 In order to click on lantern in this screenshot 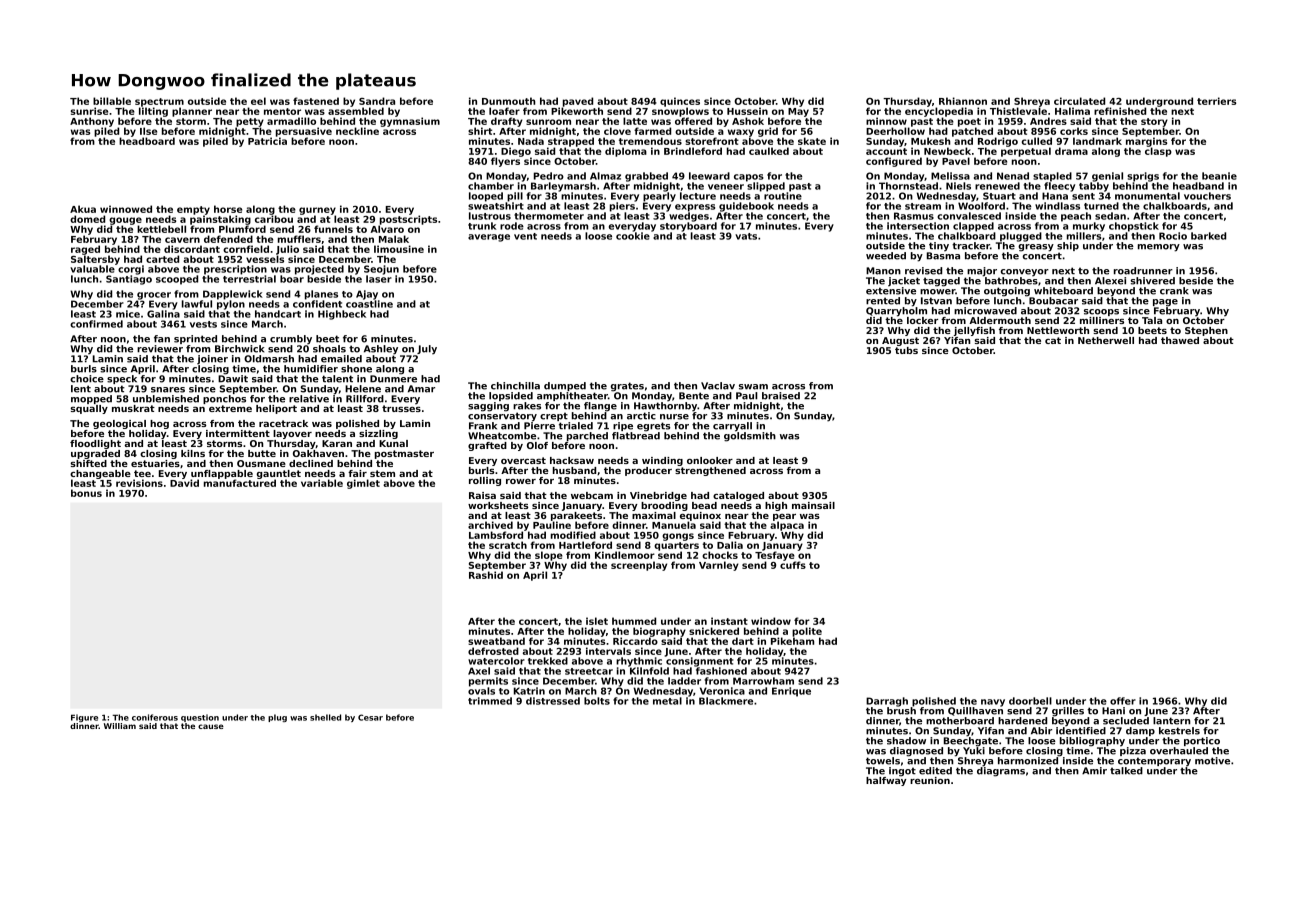, I will do `click(1171, 721)`.
